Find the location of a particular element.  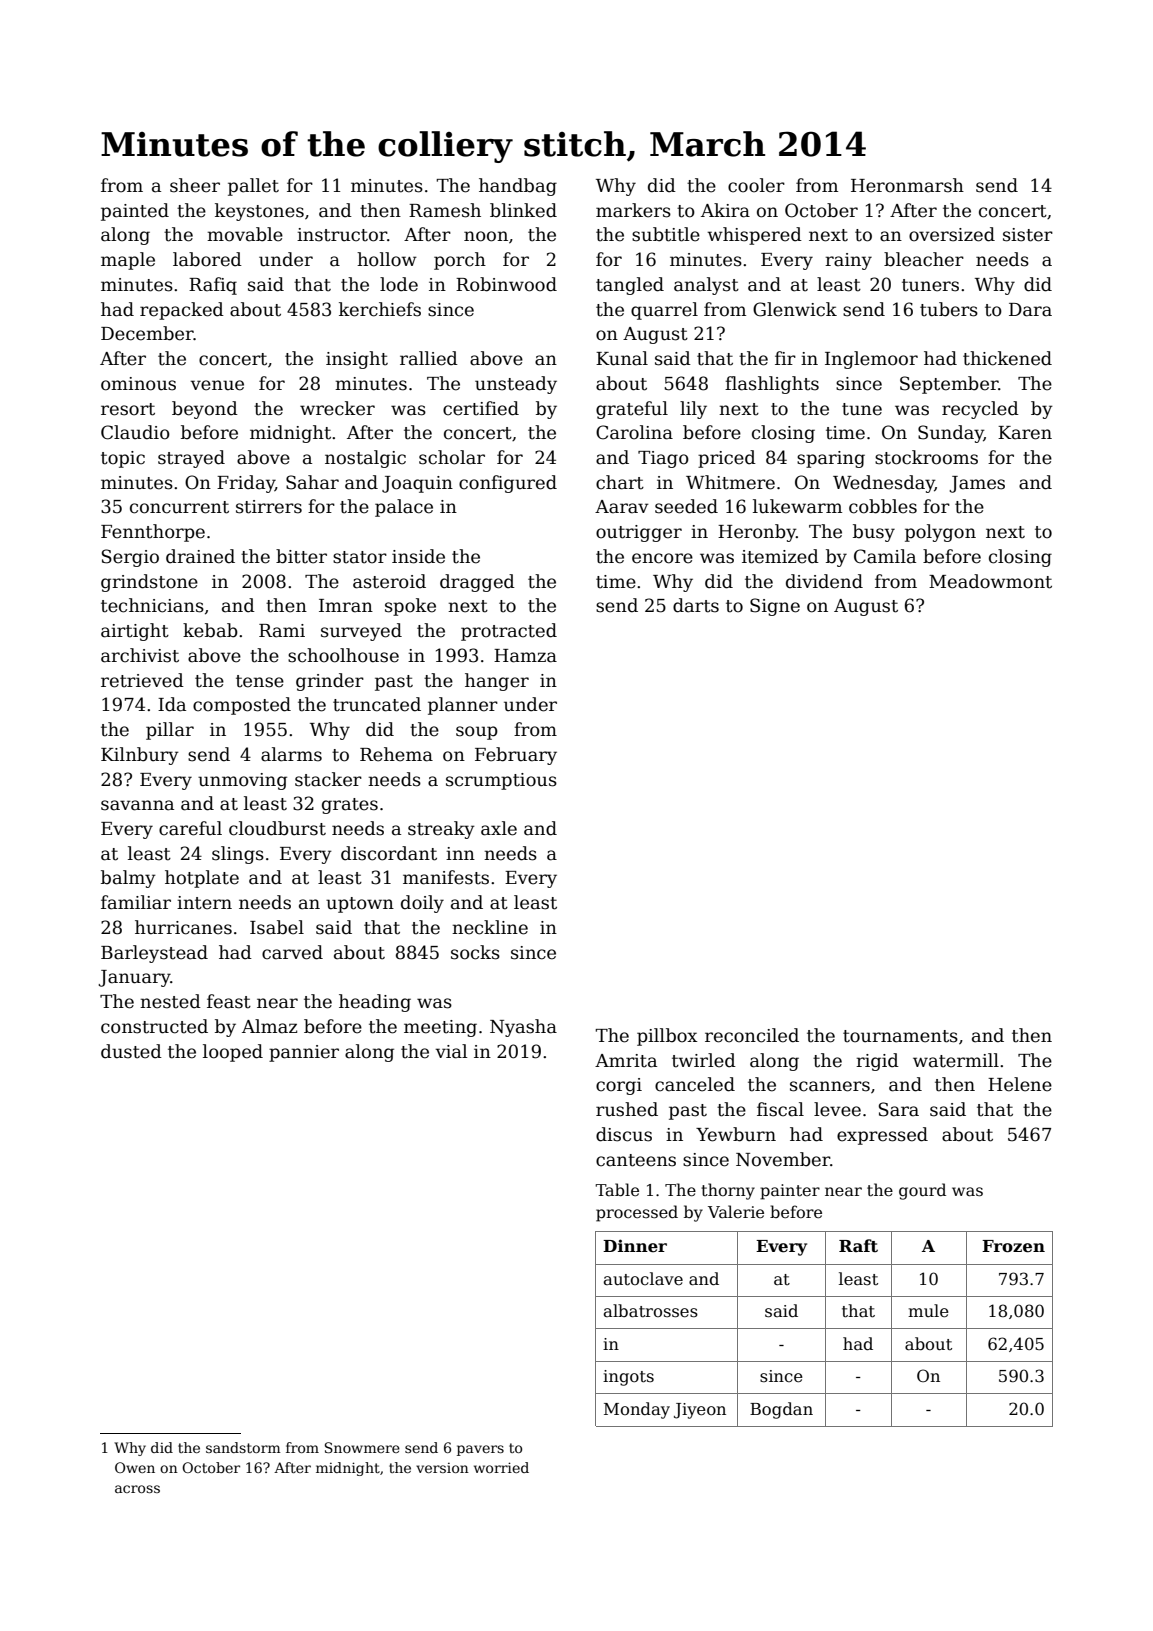

markers is located at coordinates (633, 210).
